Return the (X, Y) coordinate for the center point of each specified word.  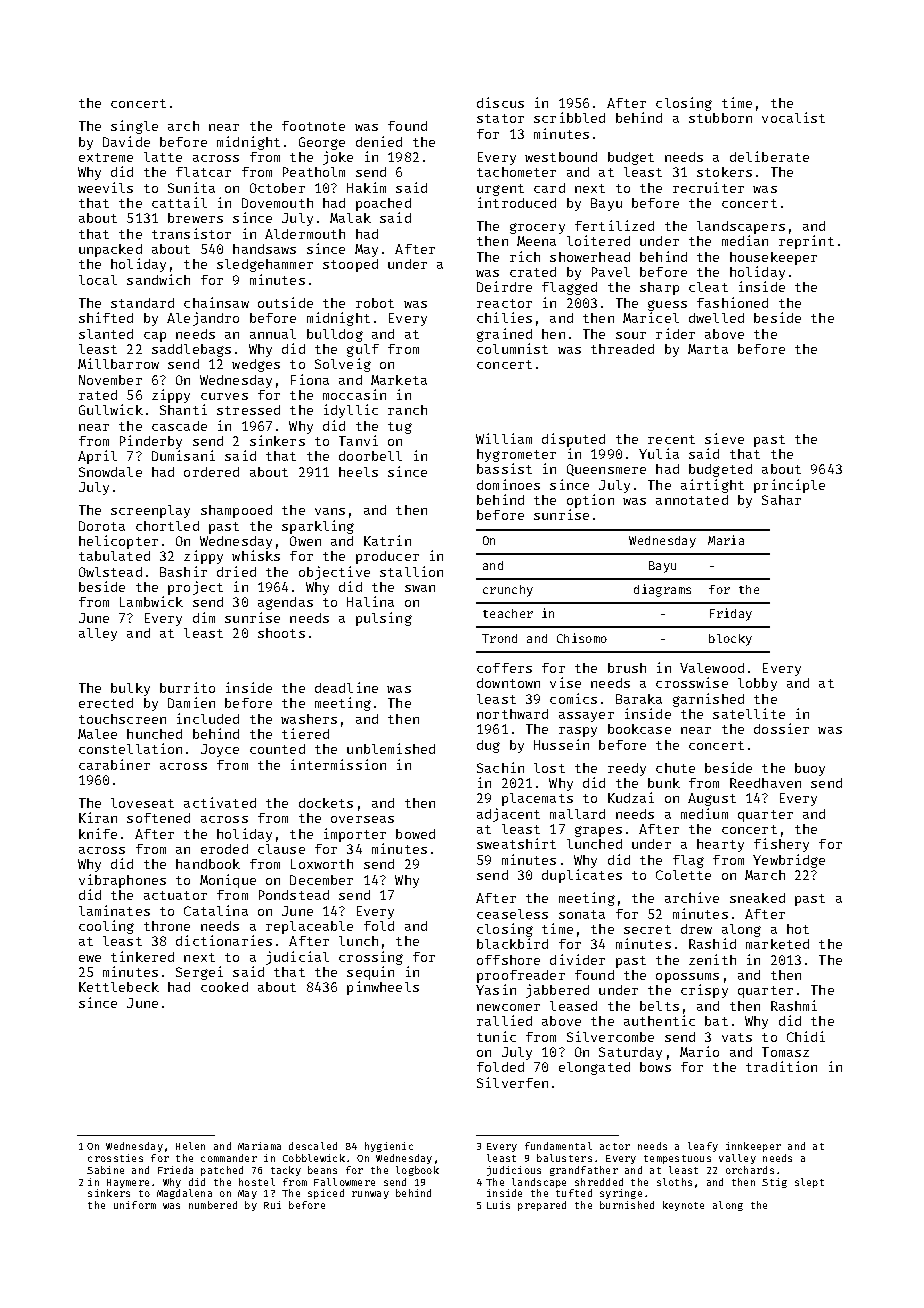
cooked (224, 987)
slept (809, 1183)
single (134, 127)
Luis (498, 1205)
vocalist (793, 117)
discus (500, 102)
